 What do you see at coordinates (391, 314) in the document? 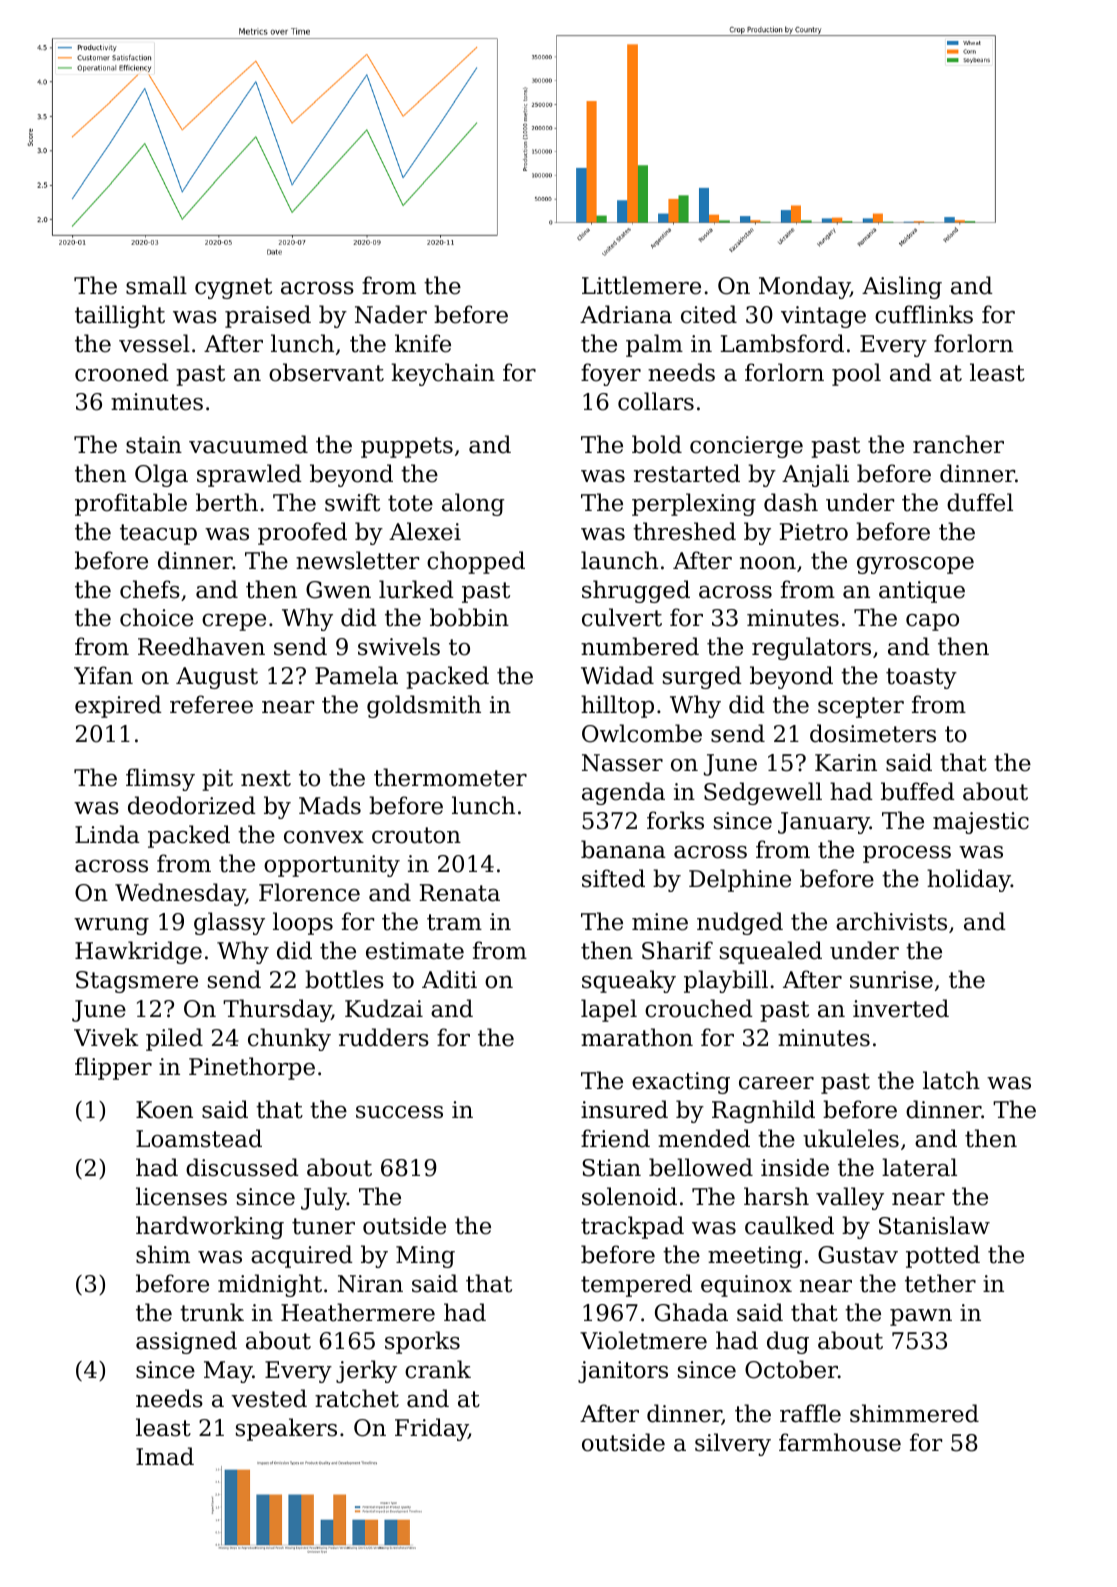
I see `Nader` at bounding box center [391, 314].
